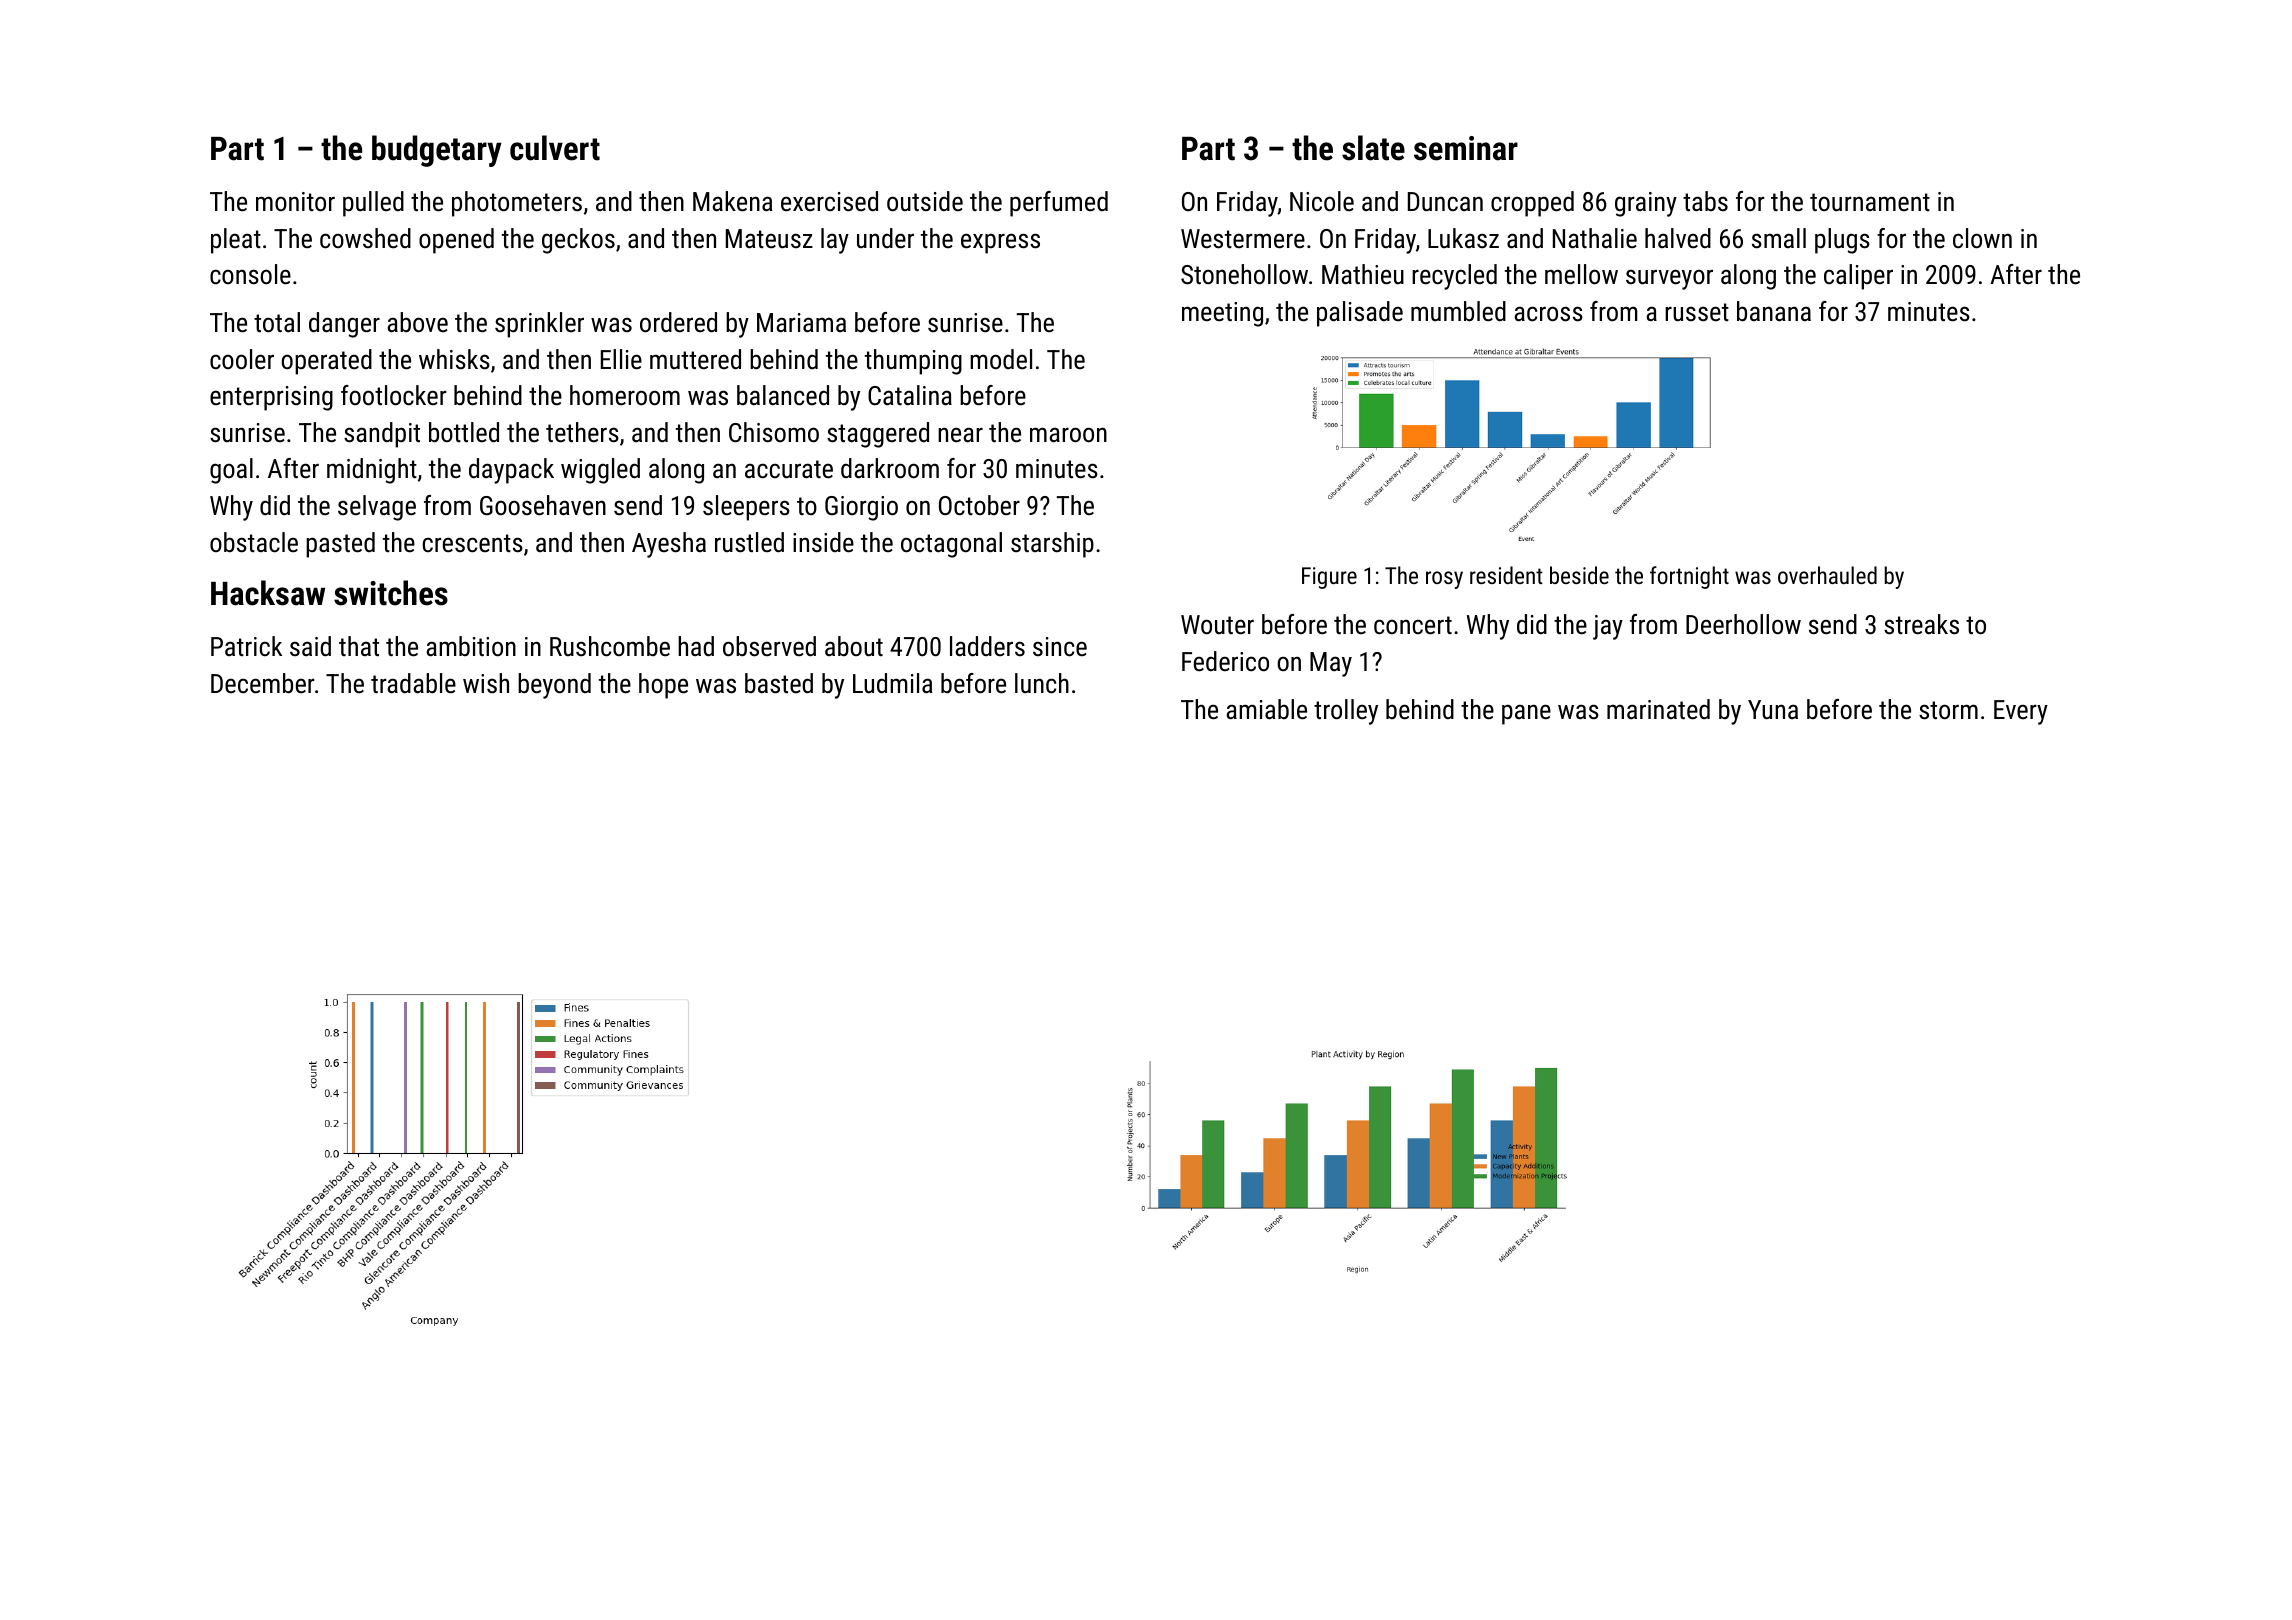 Image resolution: width=2292 pixels, height=1620 pixels. I want to click on Goosehaven, so click(543, 505).
